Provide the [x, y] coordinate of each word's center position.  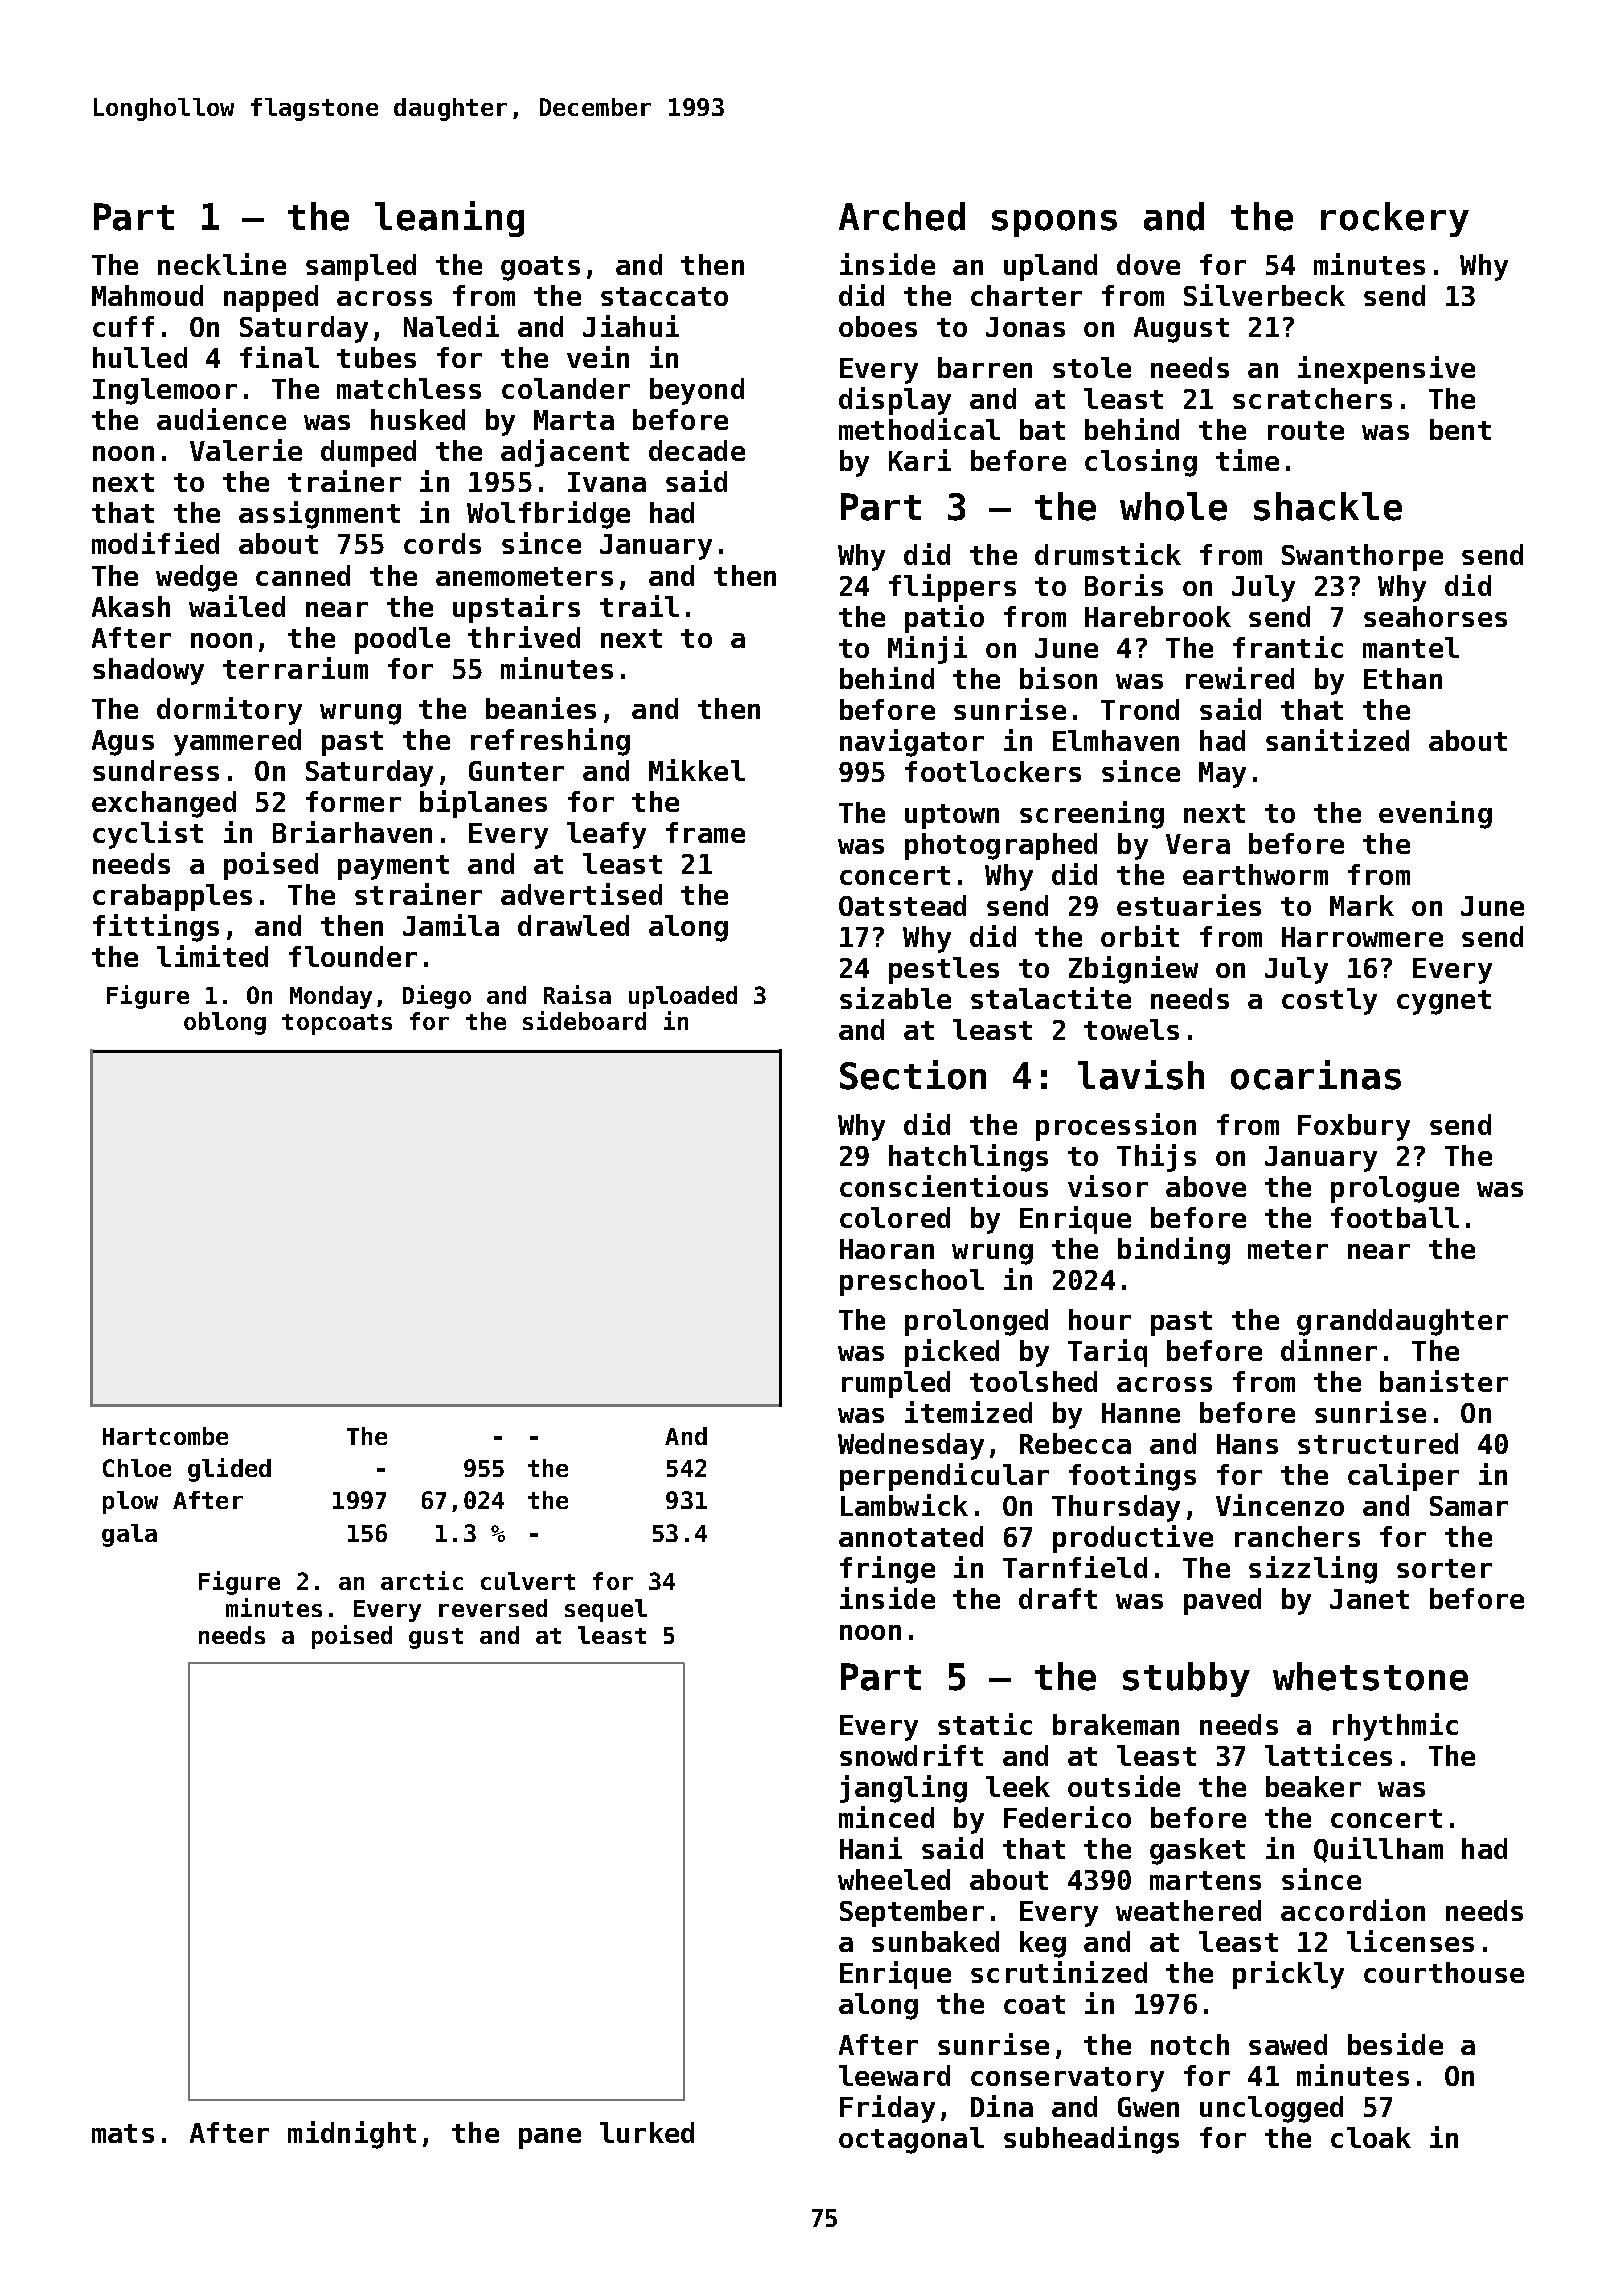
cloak [1371, 2137]
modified [155, 543]
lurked [647, 2132]
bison [1058, 678]
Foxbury [1354, 1127]
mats [123, 2133]
